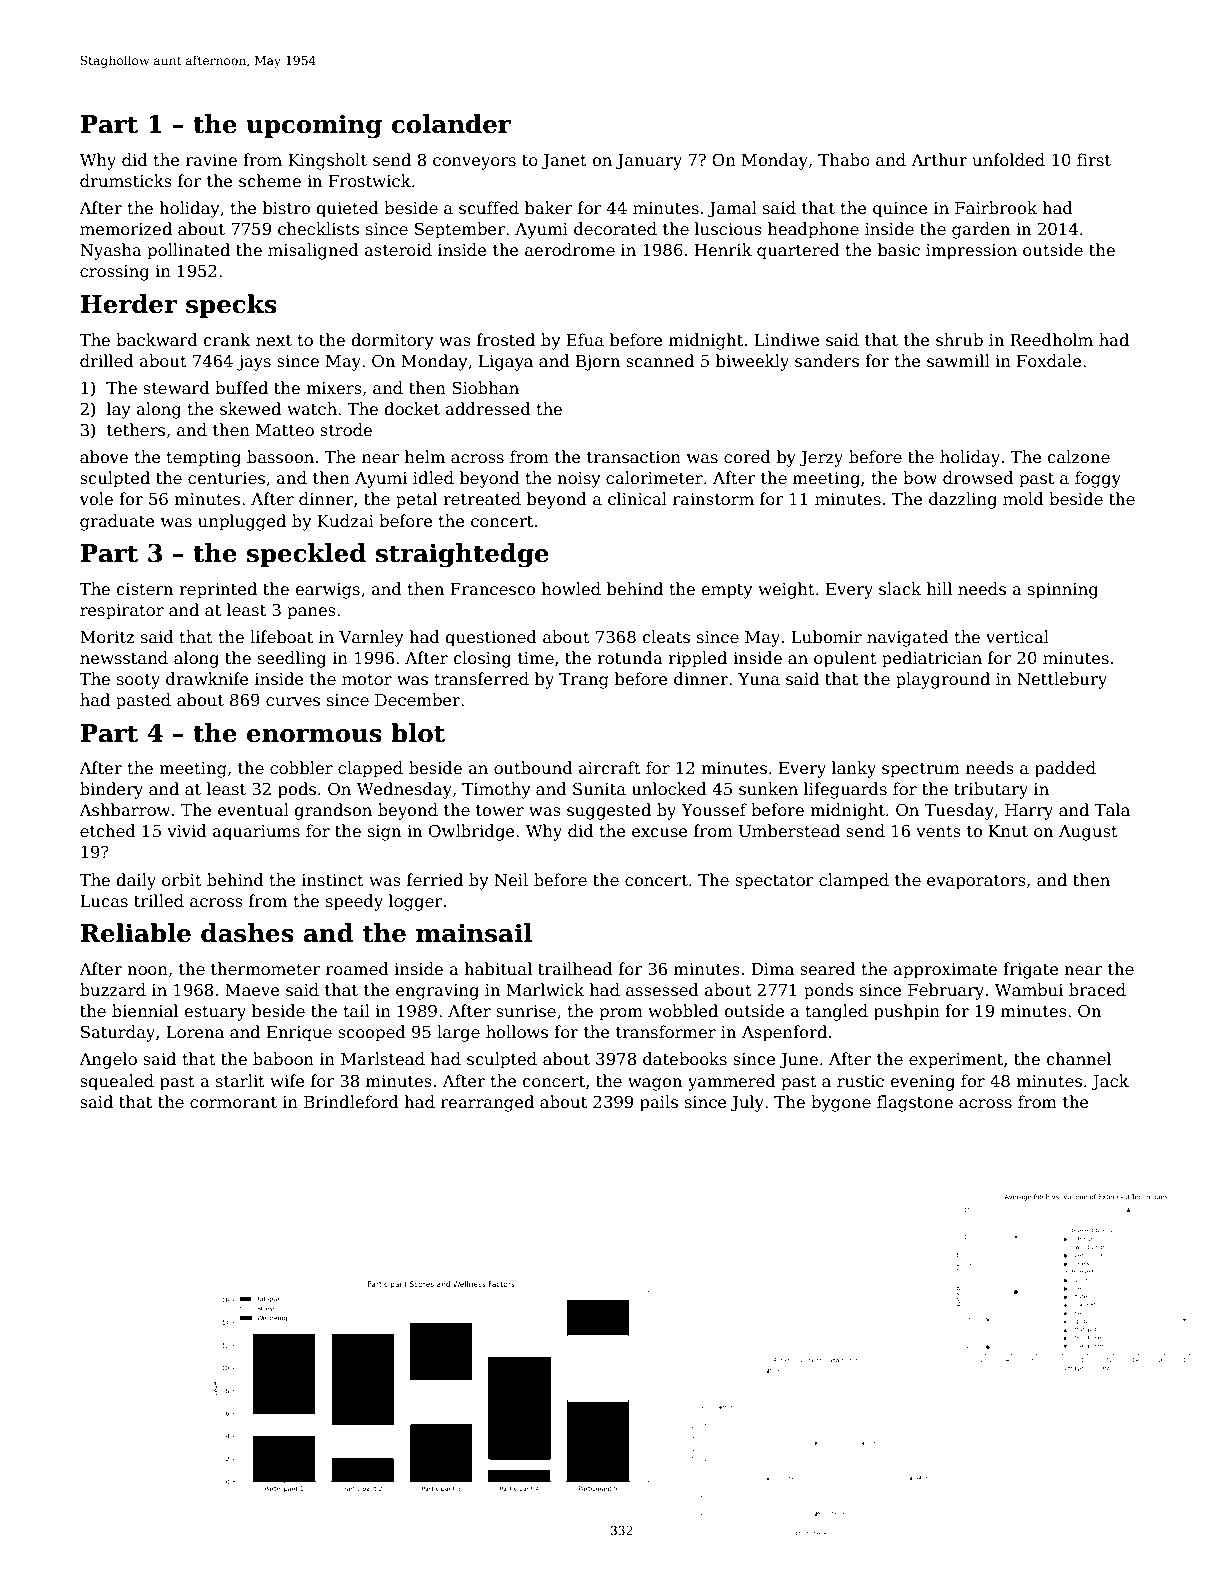 The width and height of the screenshot is (1220, 1578). Describe the element at coordinates (732, 209) in the screenshot. I see `Jamal` at that location.
